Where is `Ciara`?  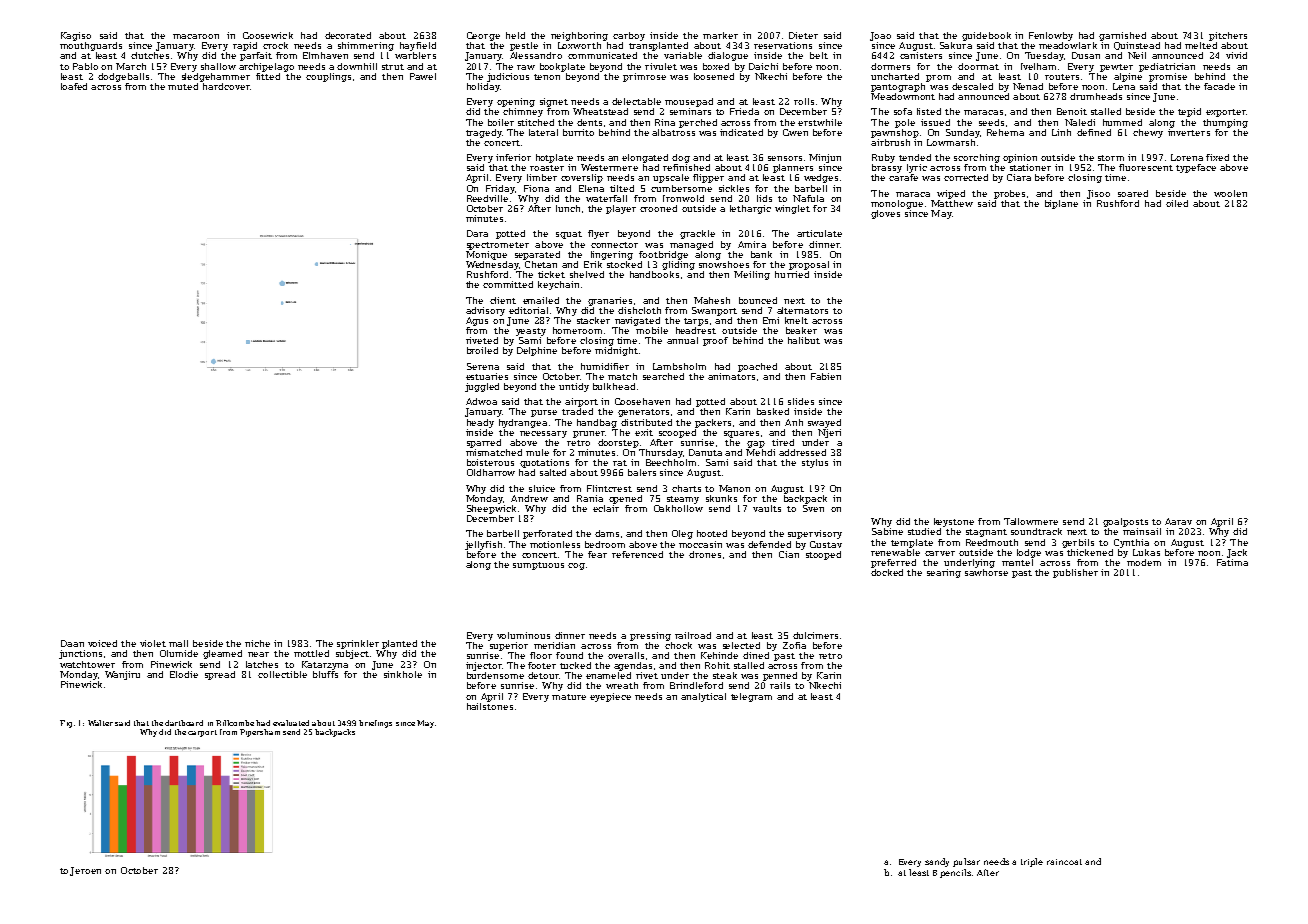 Ciara is located at coordinates (1019, 177).
